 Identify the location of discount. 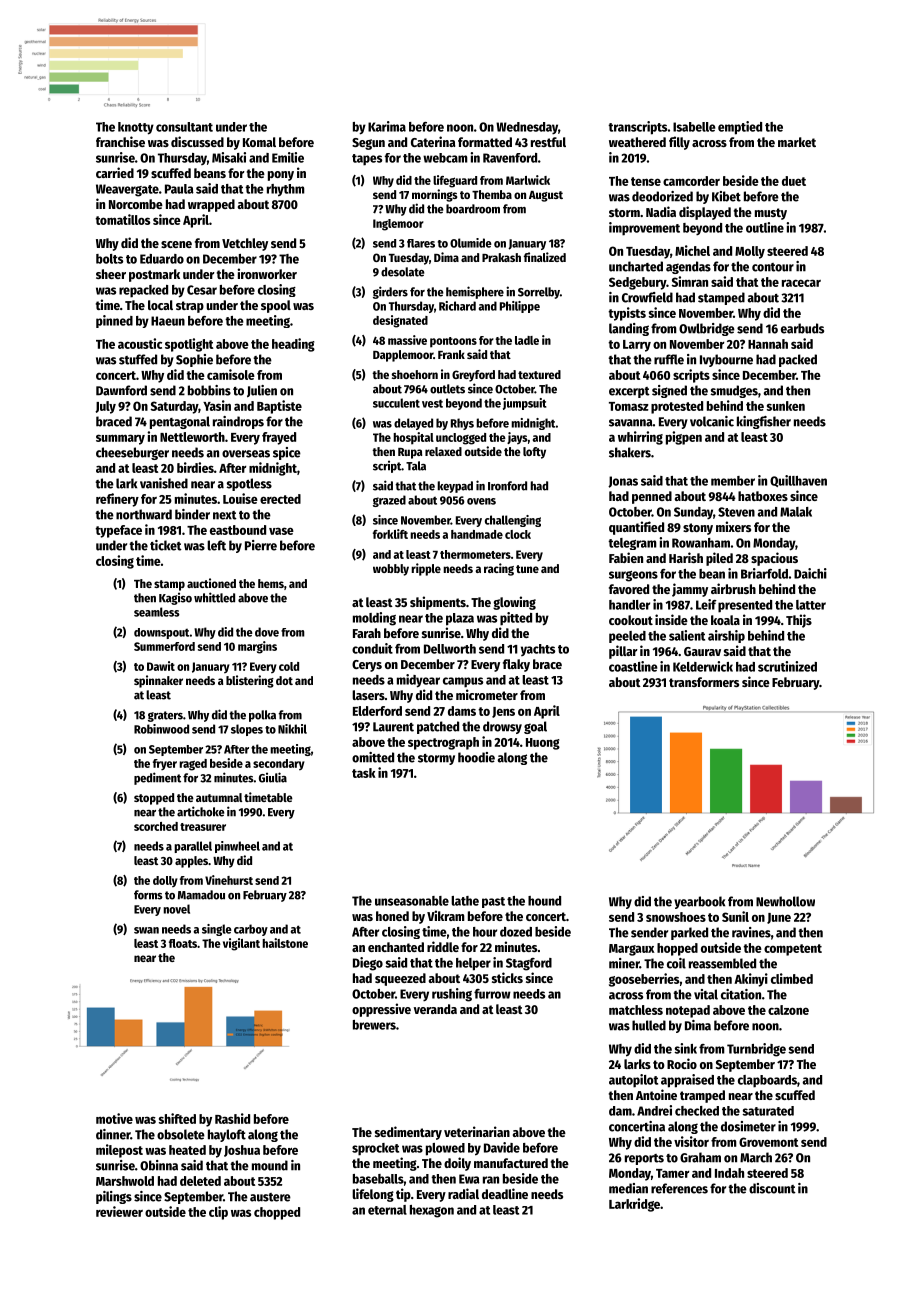
(772, 1188).
